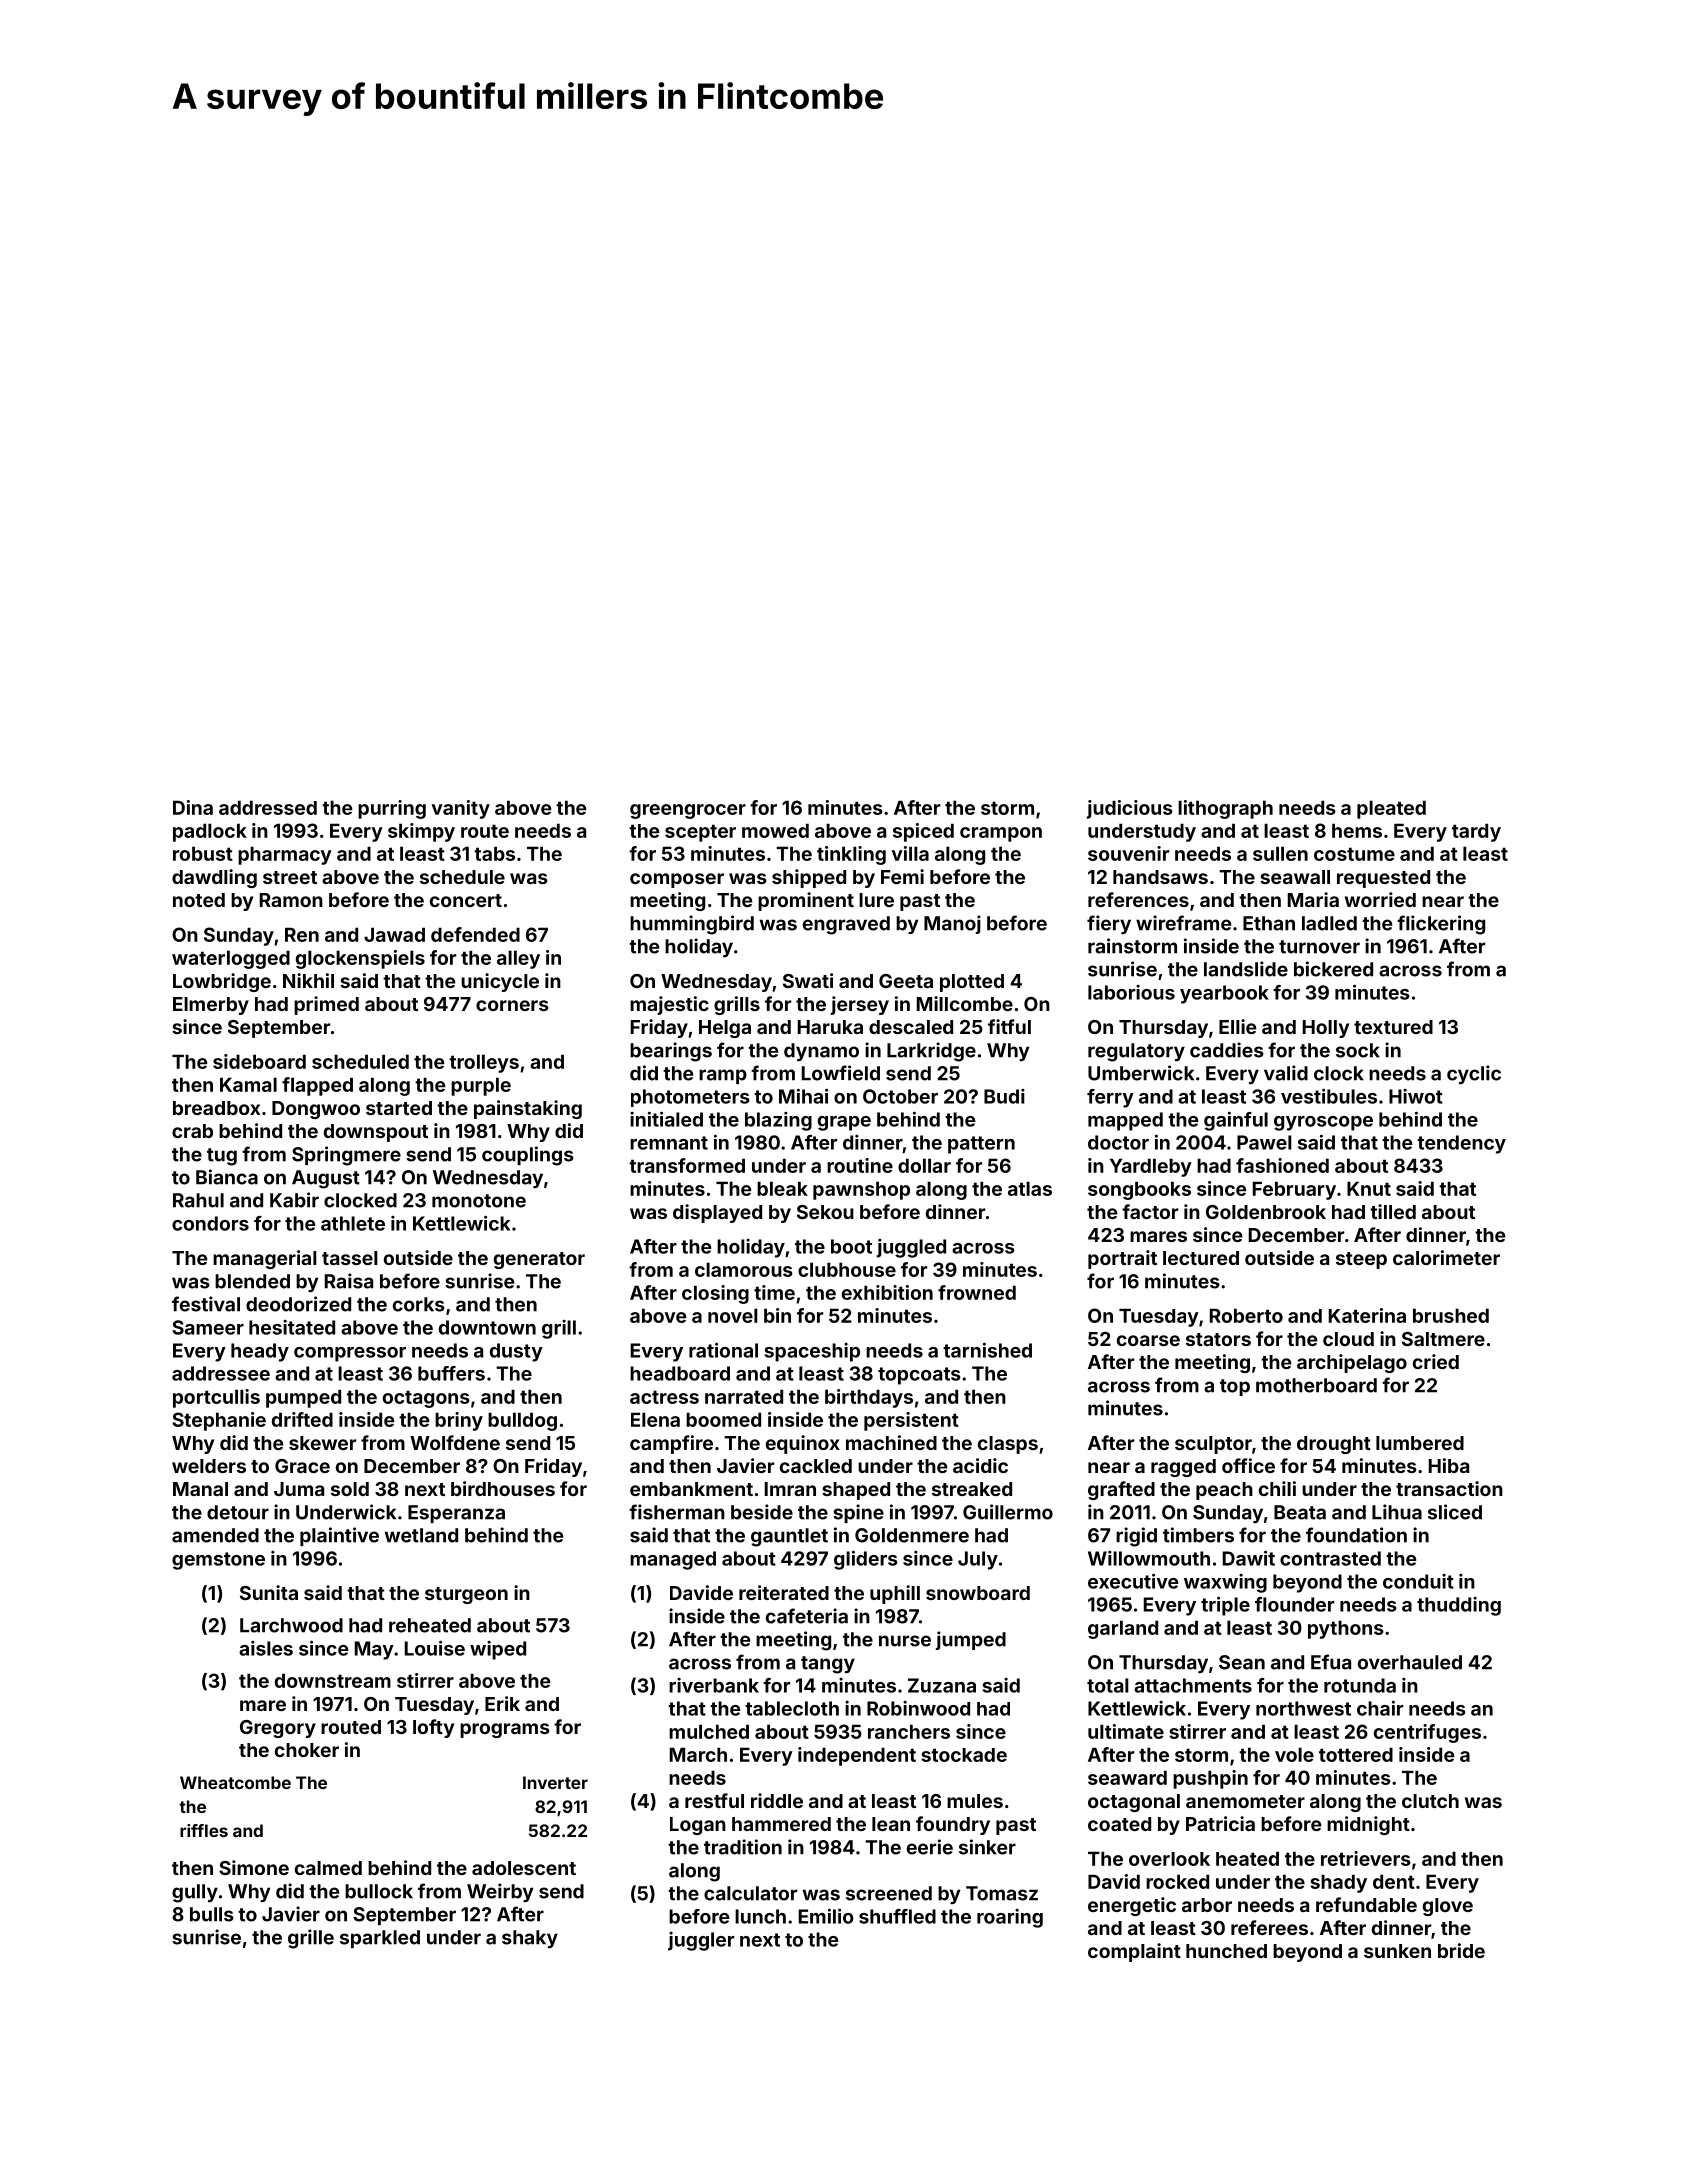 The image size is (1683, 2178). I want to click on pleated, so click(1391, 809).
